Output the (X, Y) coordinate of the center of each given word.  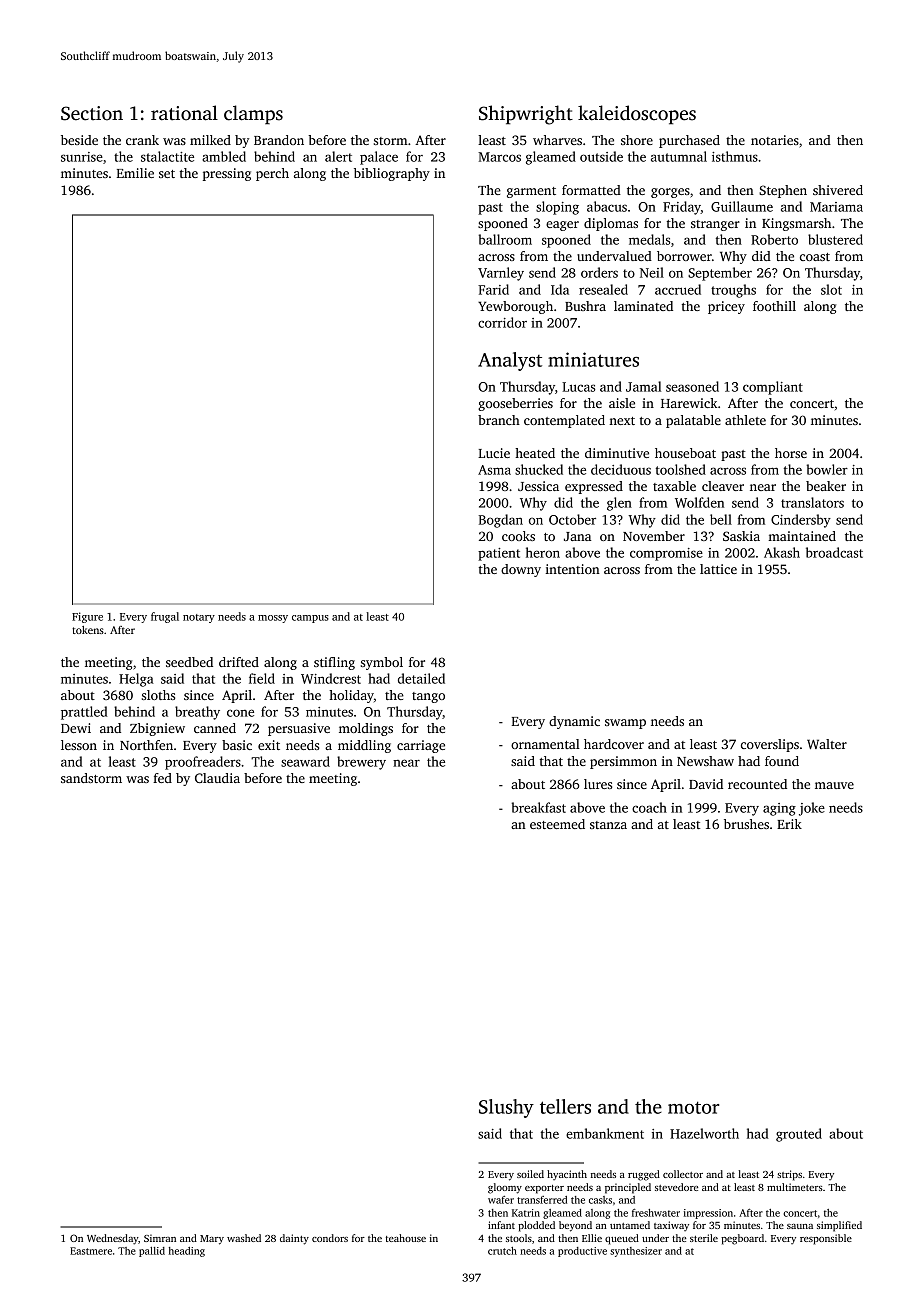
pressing (227, 174)
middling (364, 746)
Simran (160, 1238)
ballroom (505, 239)
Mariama (836, 207)
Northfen (146, 745)
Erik (789, 824)
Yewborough (515, 307)
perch (272, 174)
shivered (838, 190)
